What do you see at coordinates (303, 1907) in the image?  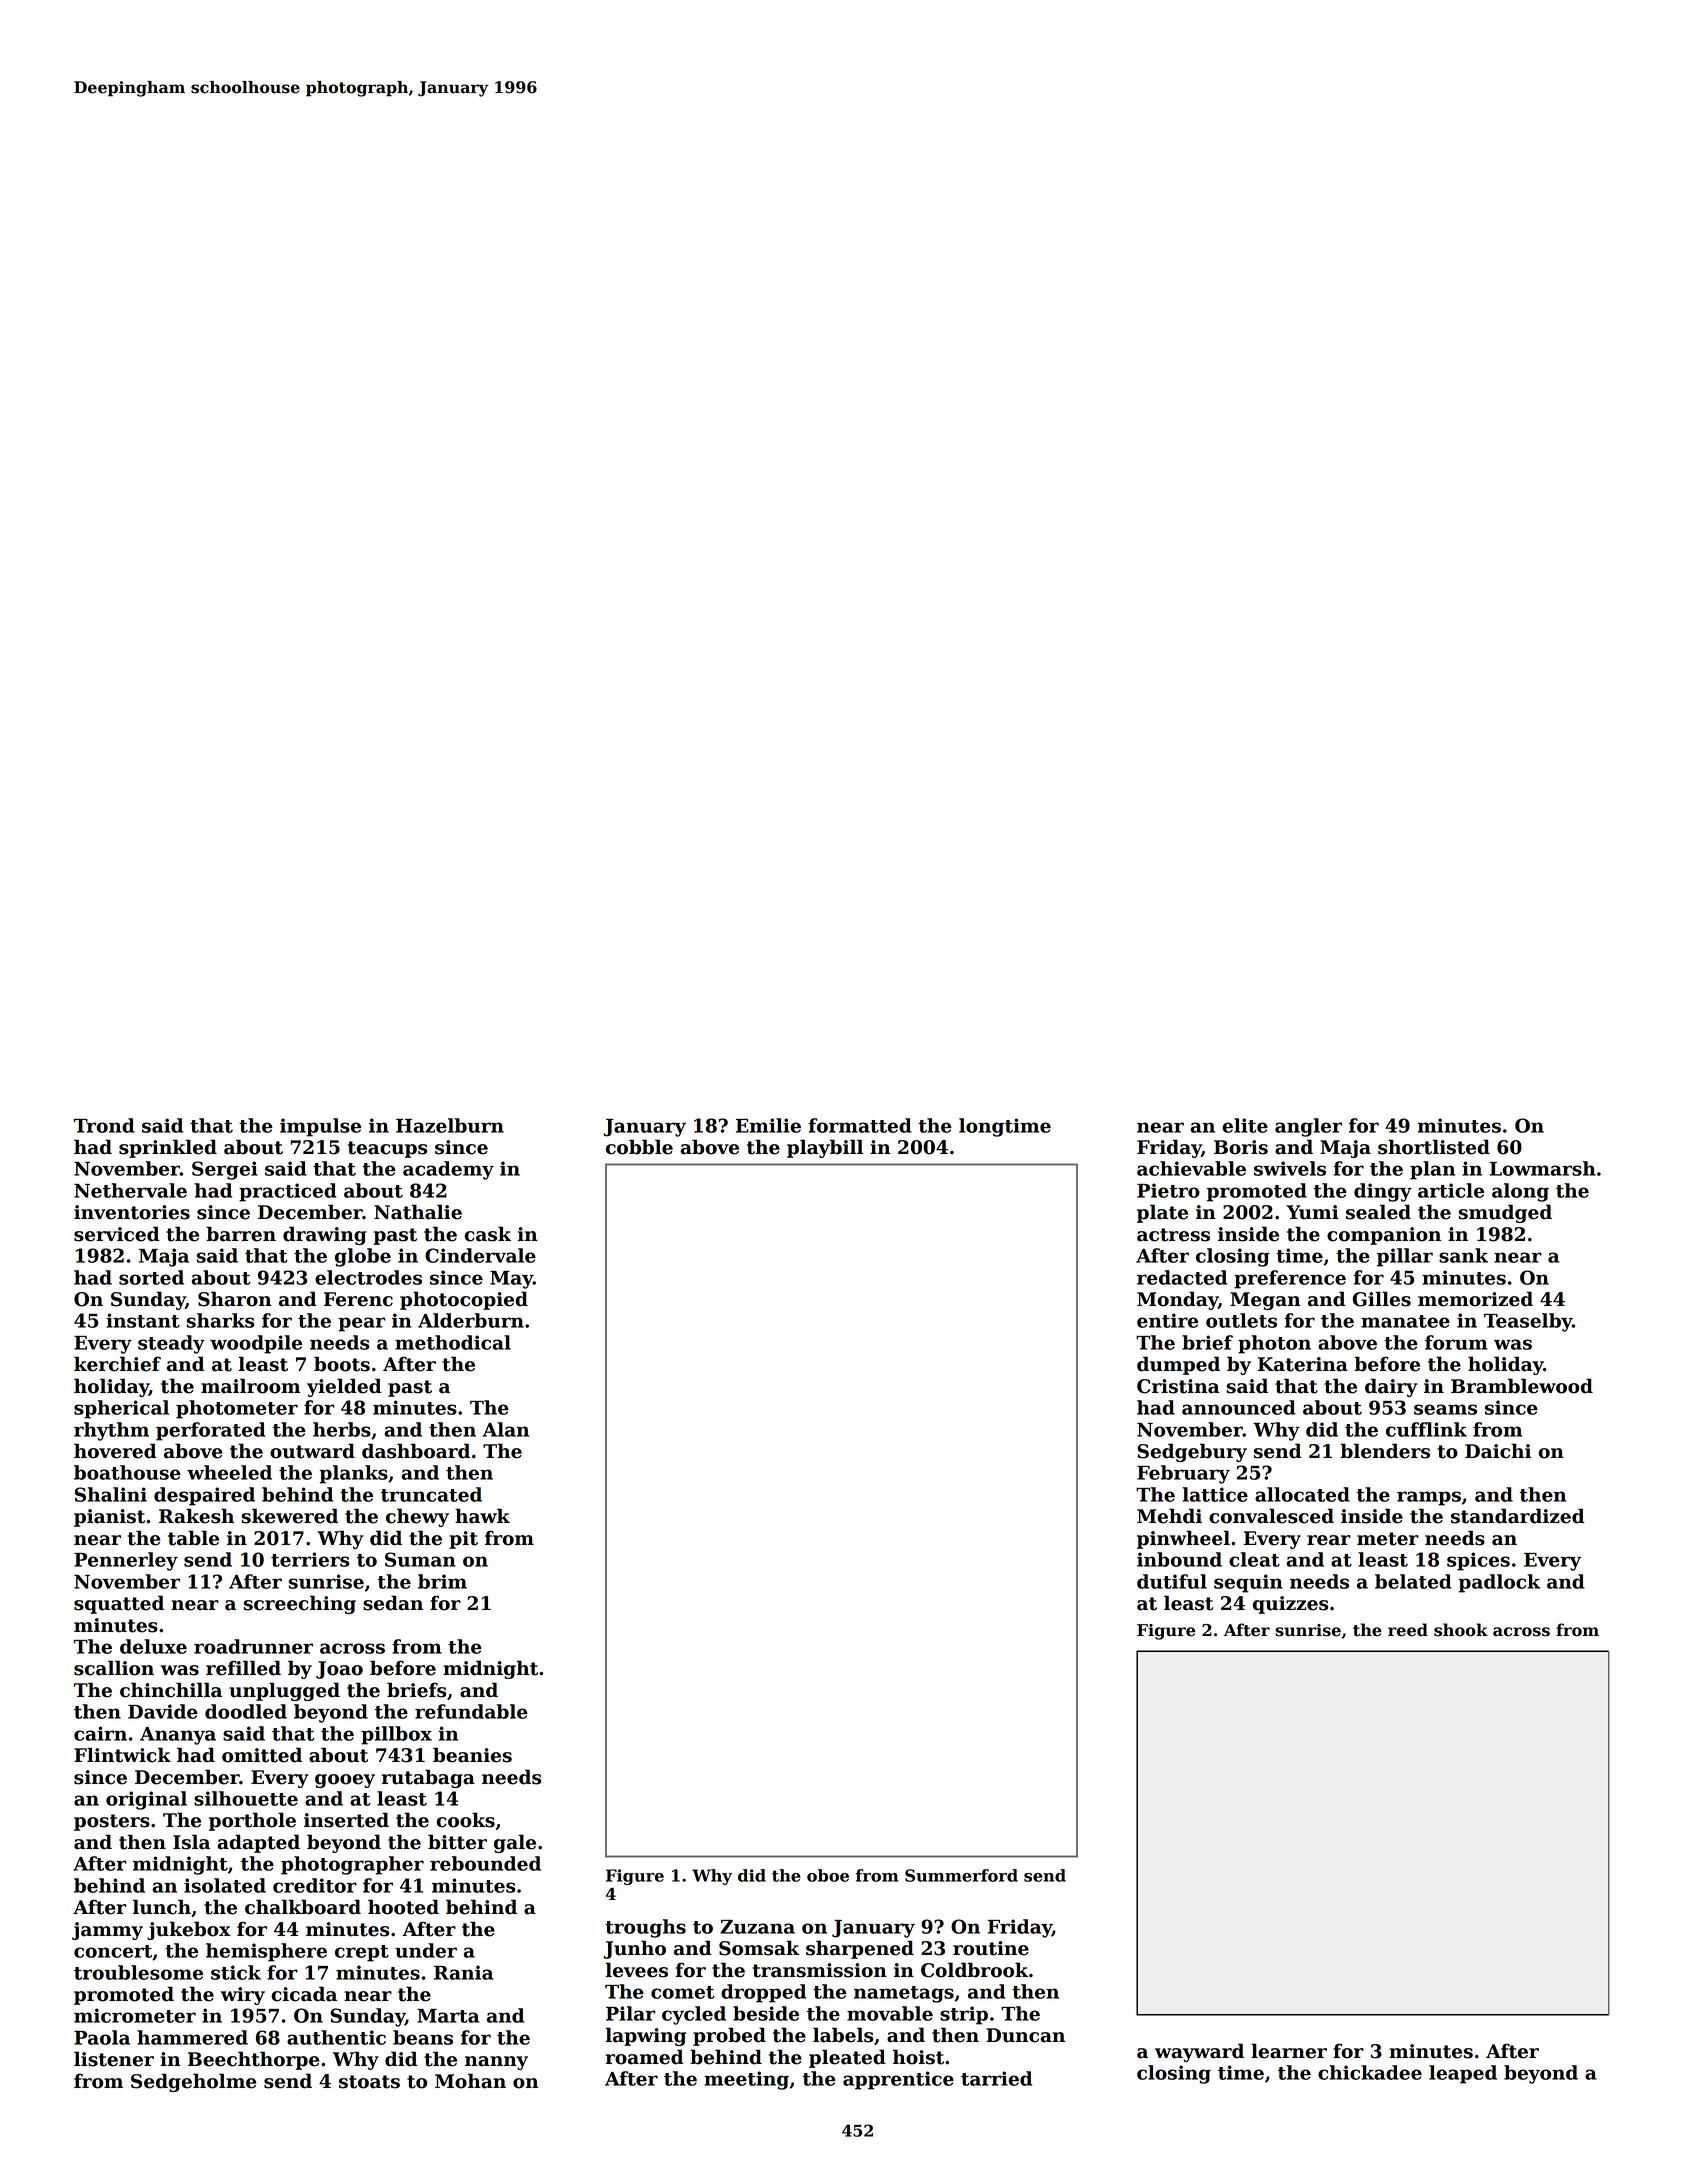 I see `chalkboard` at bounding box center [303, 1907].
